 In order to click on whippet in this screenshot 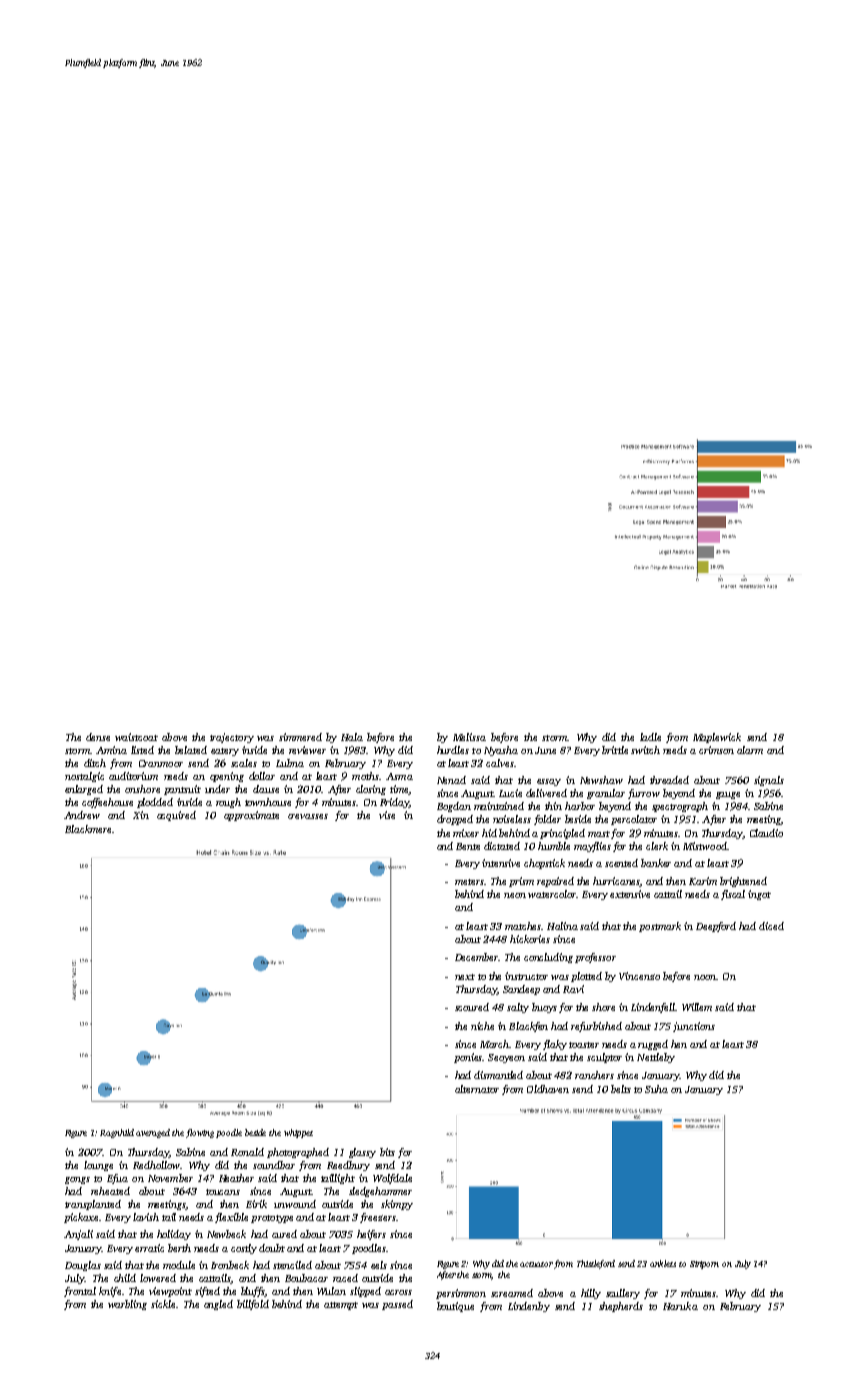, I will do `click(298, 1133)`.
